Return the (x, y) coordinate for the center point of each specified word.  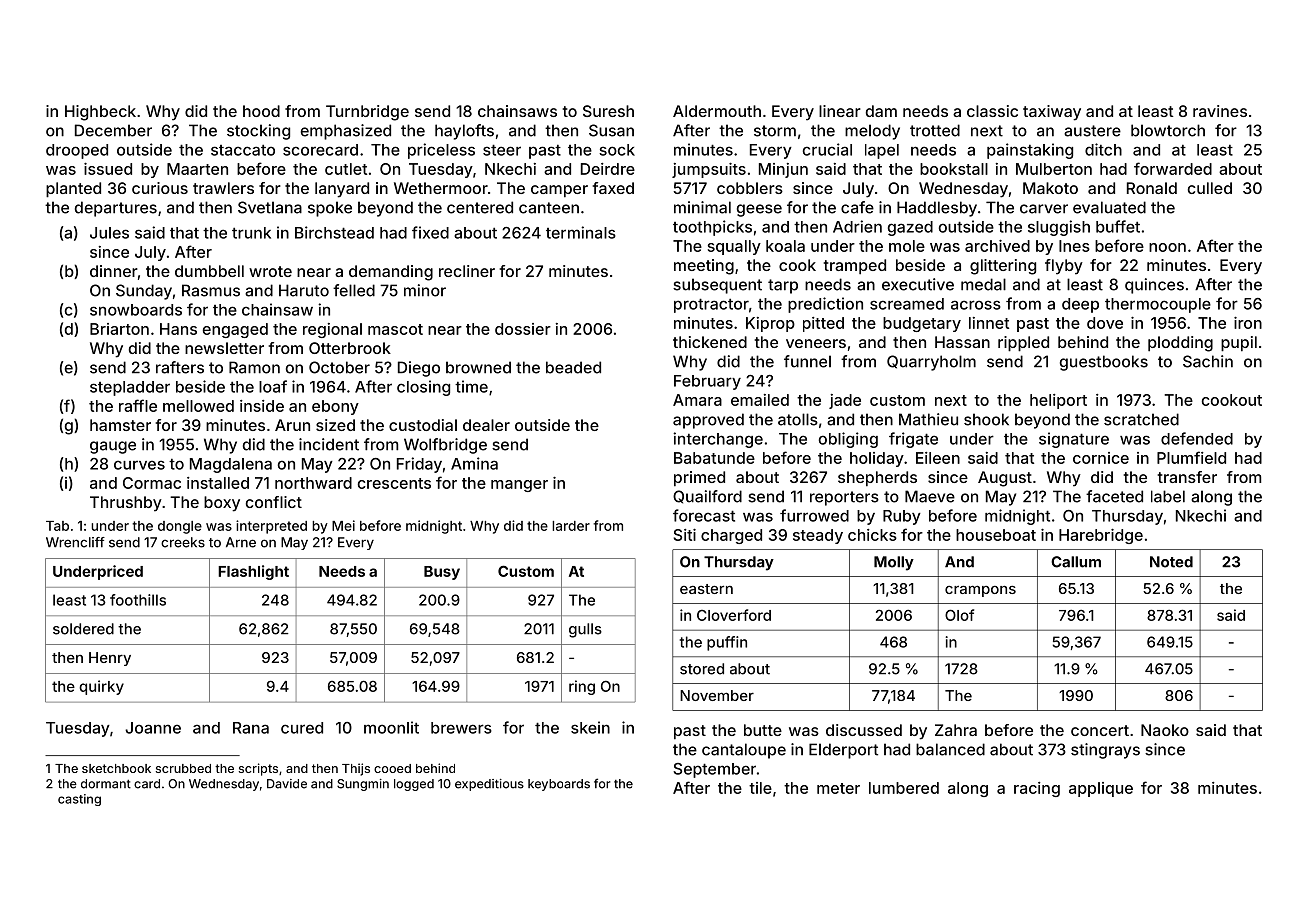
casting (79, 800)
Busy (442, 573)
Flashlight (253, 572)
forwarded (1173, 168)
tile (760, 788)
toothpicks (712, 228)
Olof (959, 615)
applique (1101, 789)
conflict (274, 502)
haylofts (464, 132)
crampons (980, 591)
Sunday (144, 292)
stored (702, 669)
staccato (243, 150)
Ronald (1152, 188)
